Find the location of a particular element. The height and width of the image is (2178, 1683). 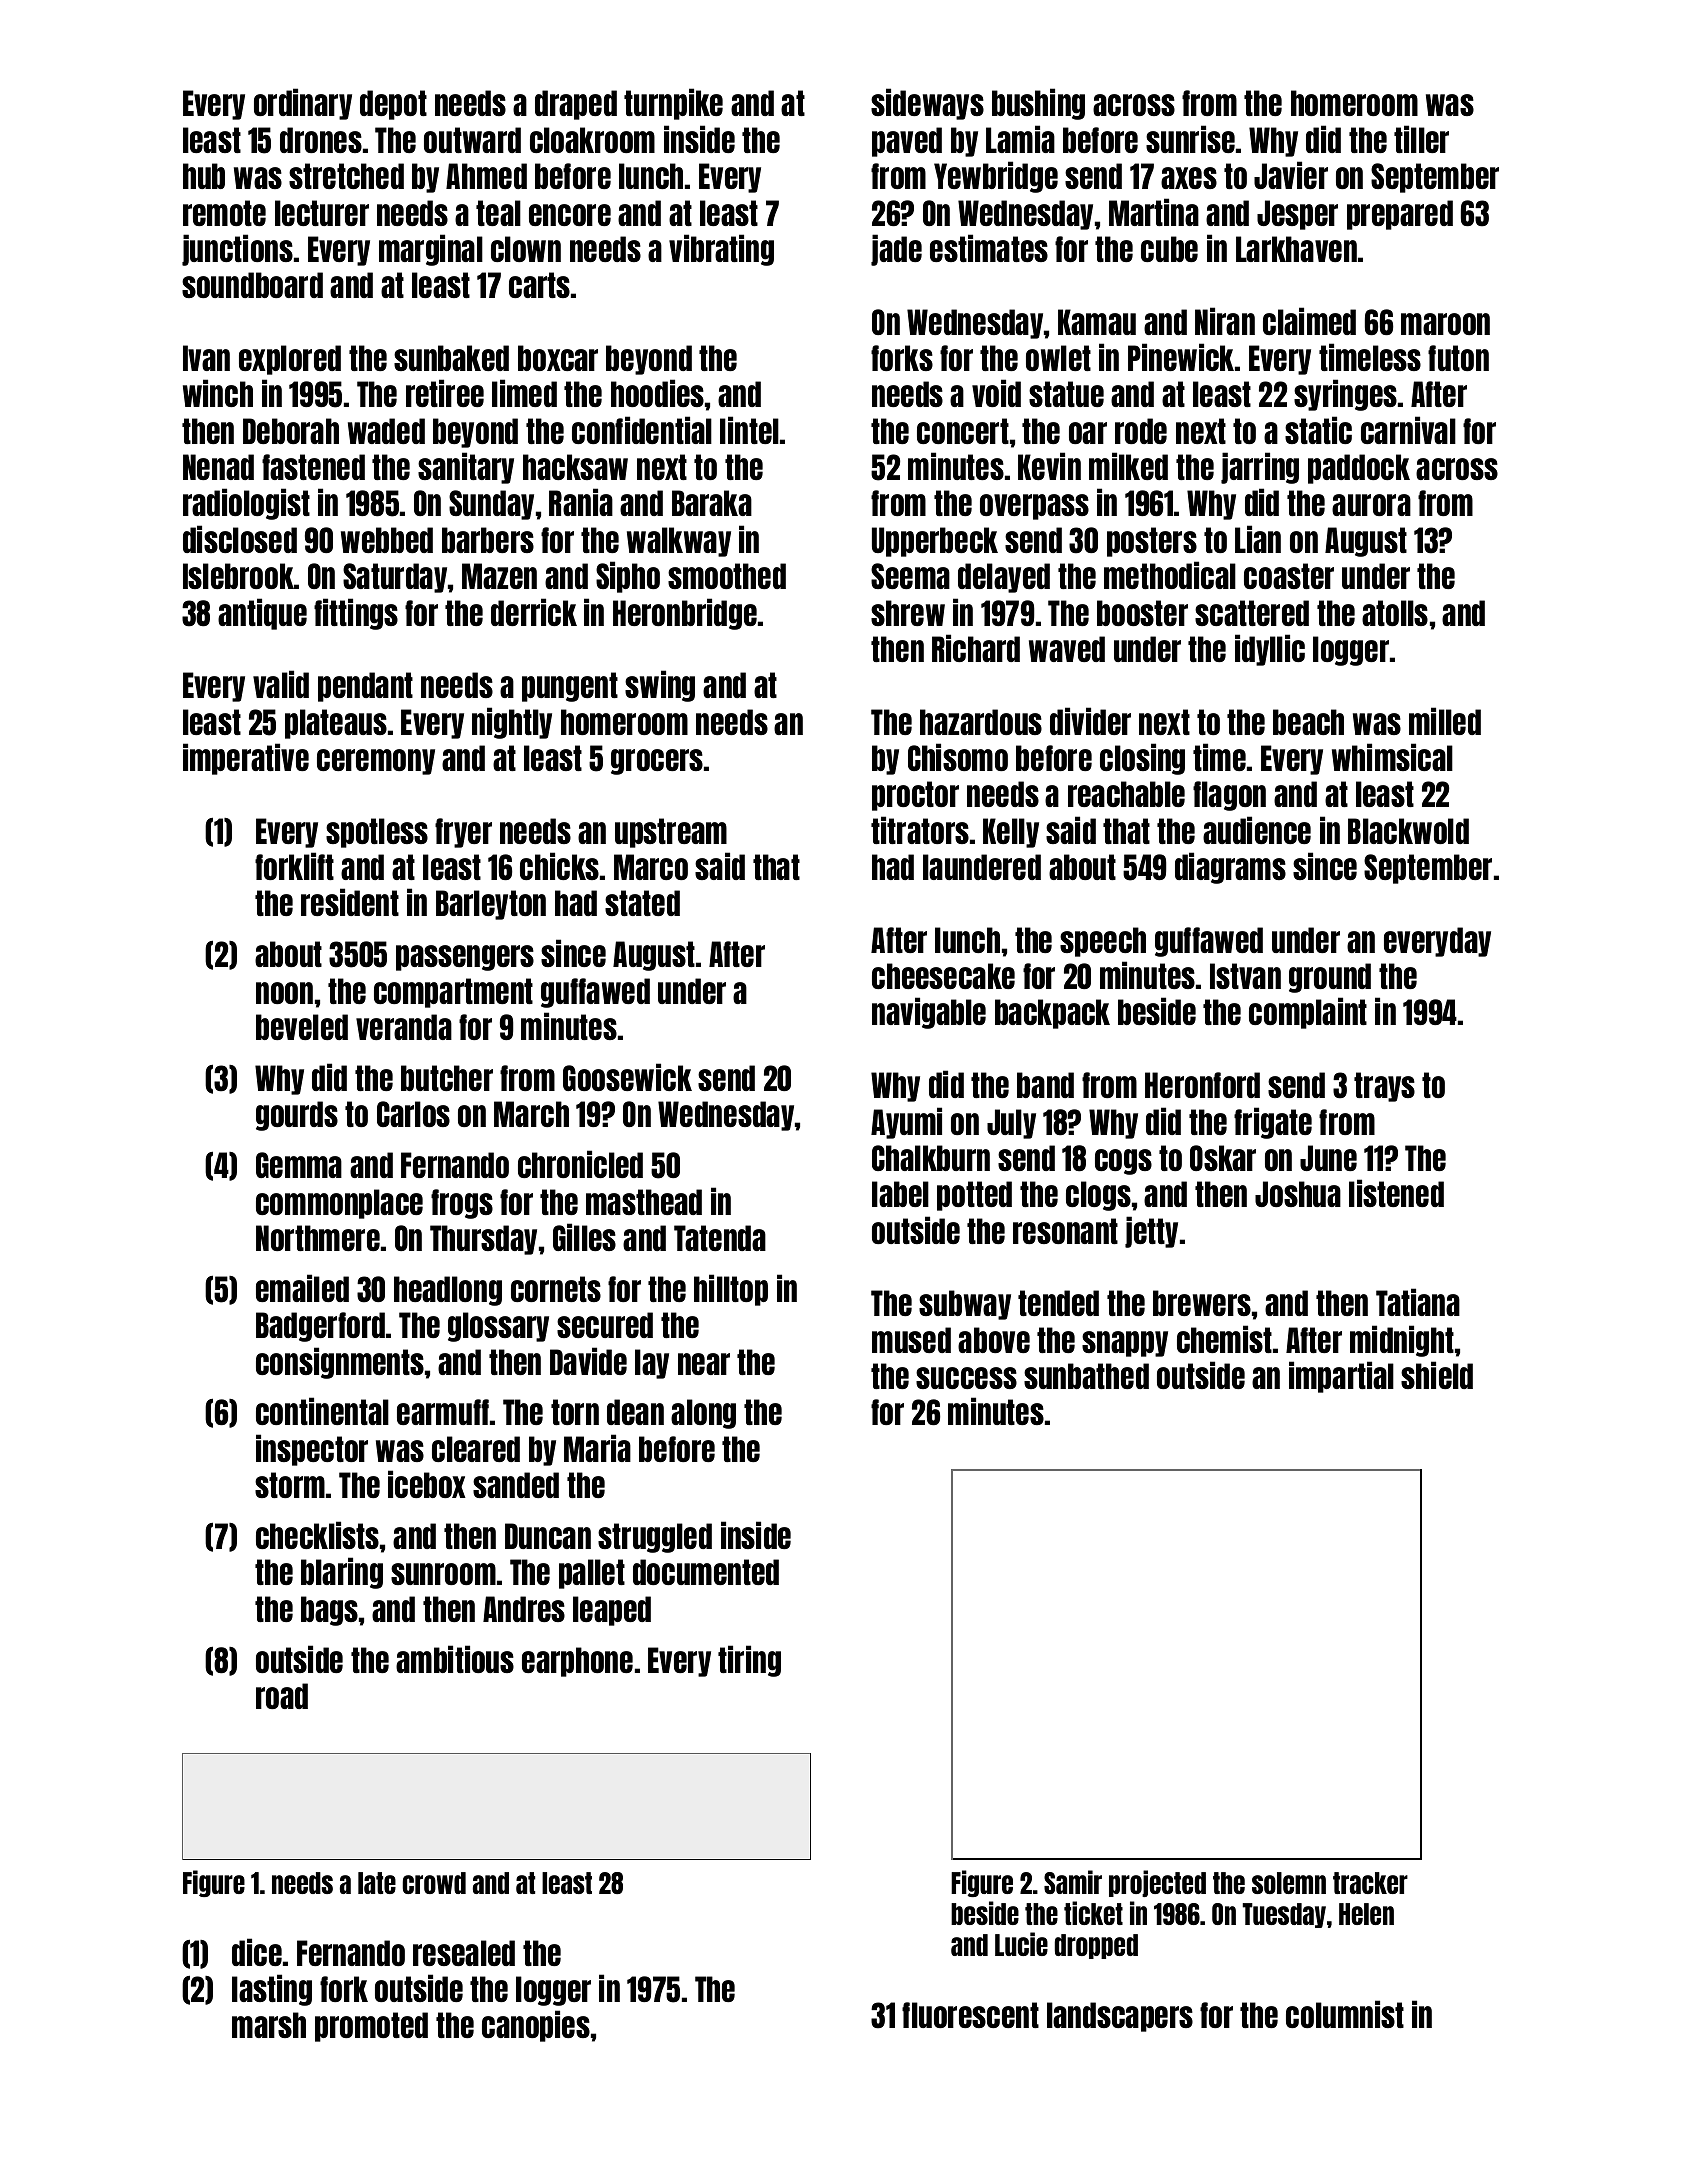

Yewbridge is located at coordinates (996, 177).
